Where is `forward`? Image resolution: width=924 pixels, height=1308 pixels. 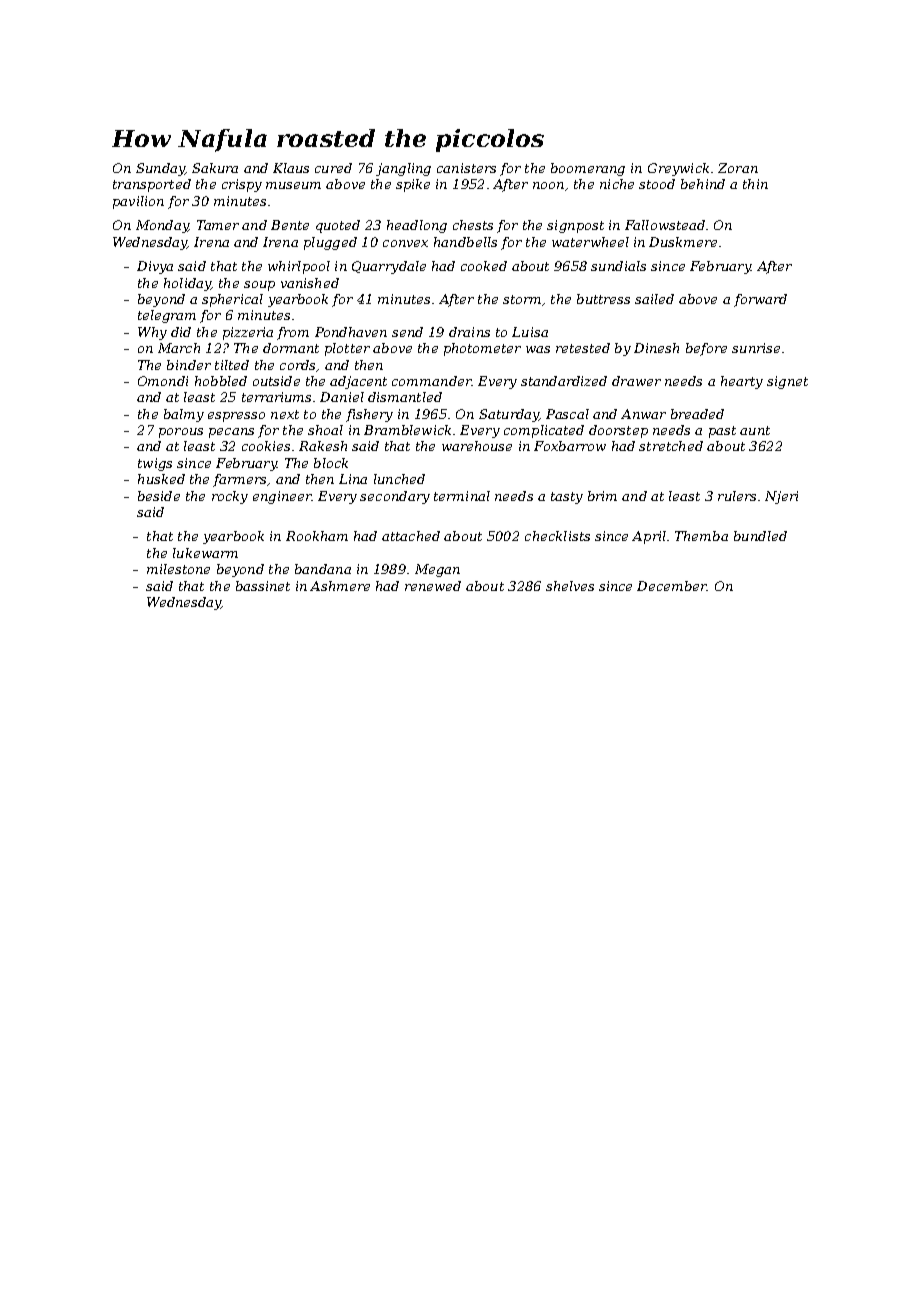
forward is located at coordinates (760, 300).
